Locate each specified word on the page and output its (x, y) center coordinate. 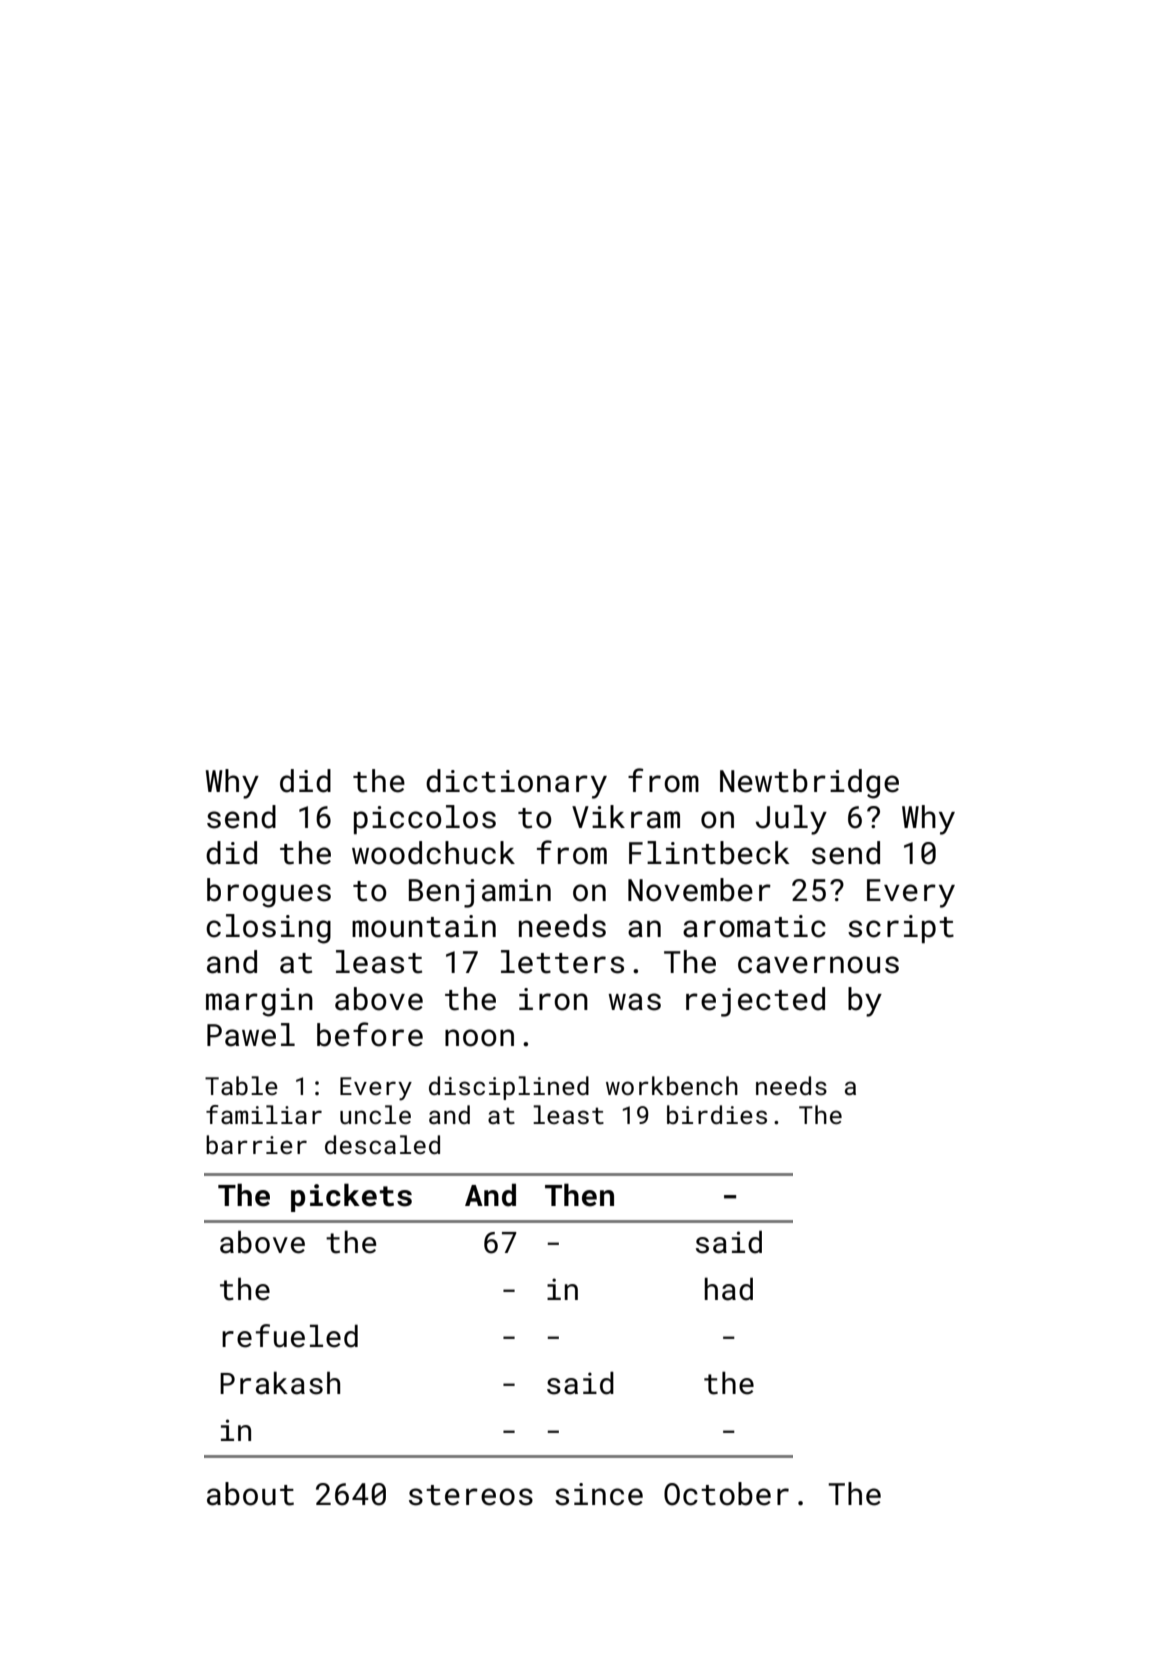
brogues (269, 893)
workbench (672, 1085)
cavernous (818, 965)
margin (259, 1002)
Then (579, 1195)
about (250, 1494)
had (728, 1289)
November (699, 890)
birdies (717, 1114)
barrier (256, 1144)
